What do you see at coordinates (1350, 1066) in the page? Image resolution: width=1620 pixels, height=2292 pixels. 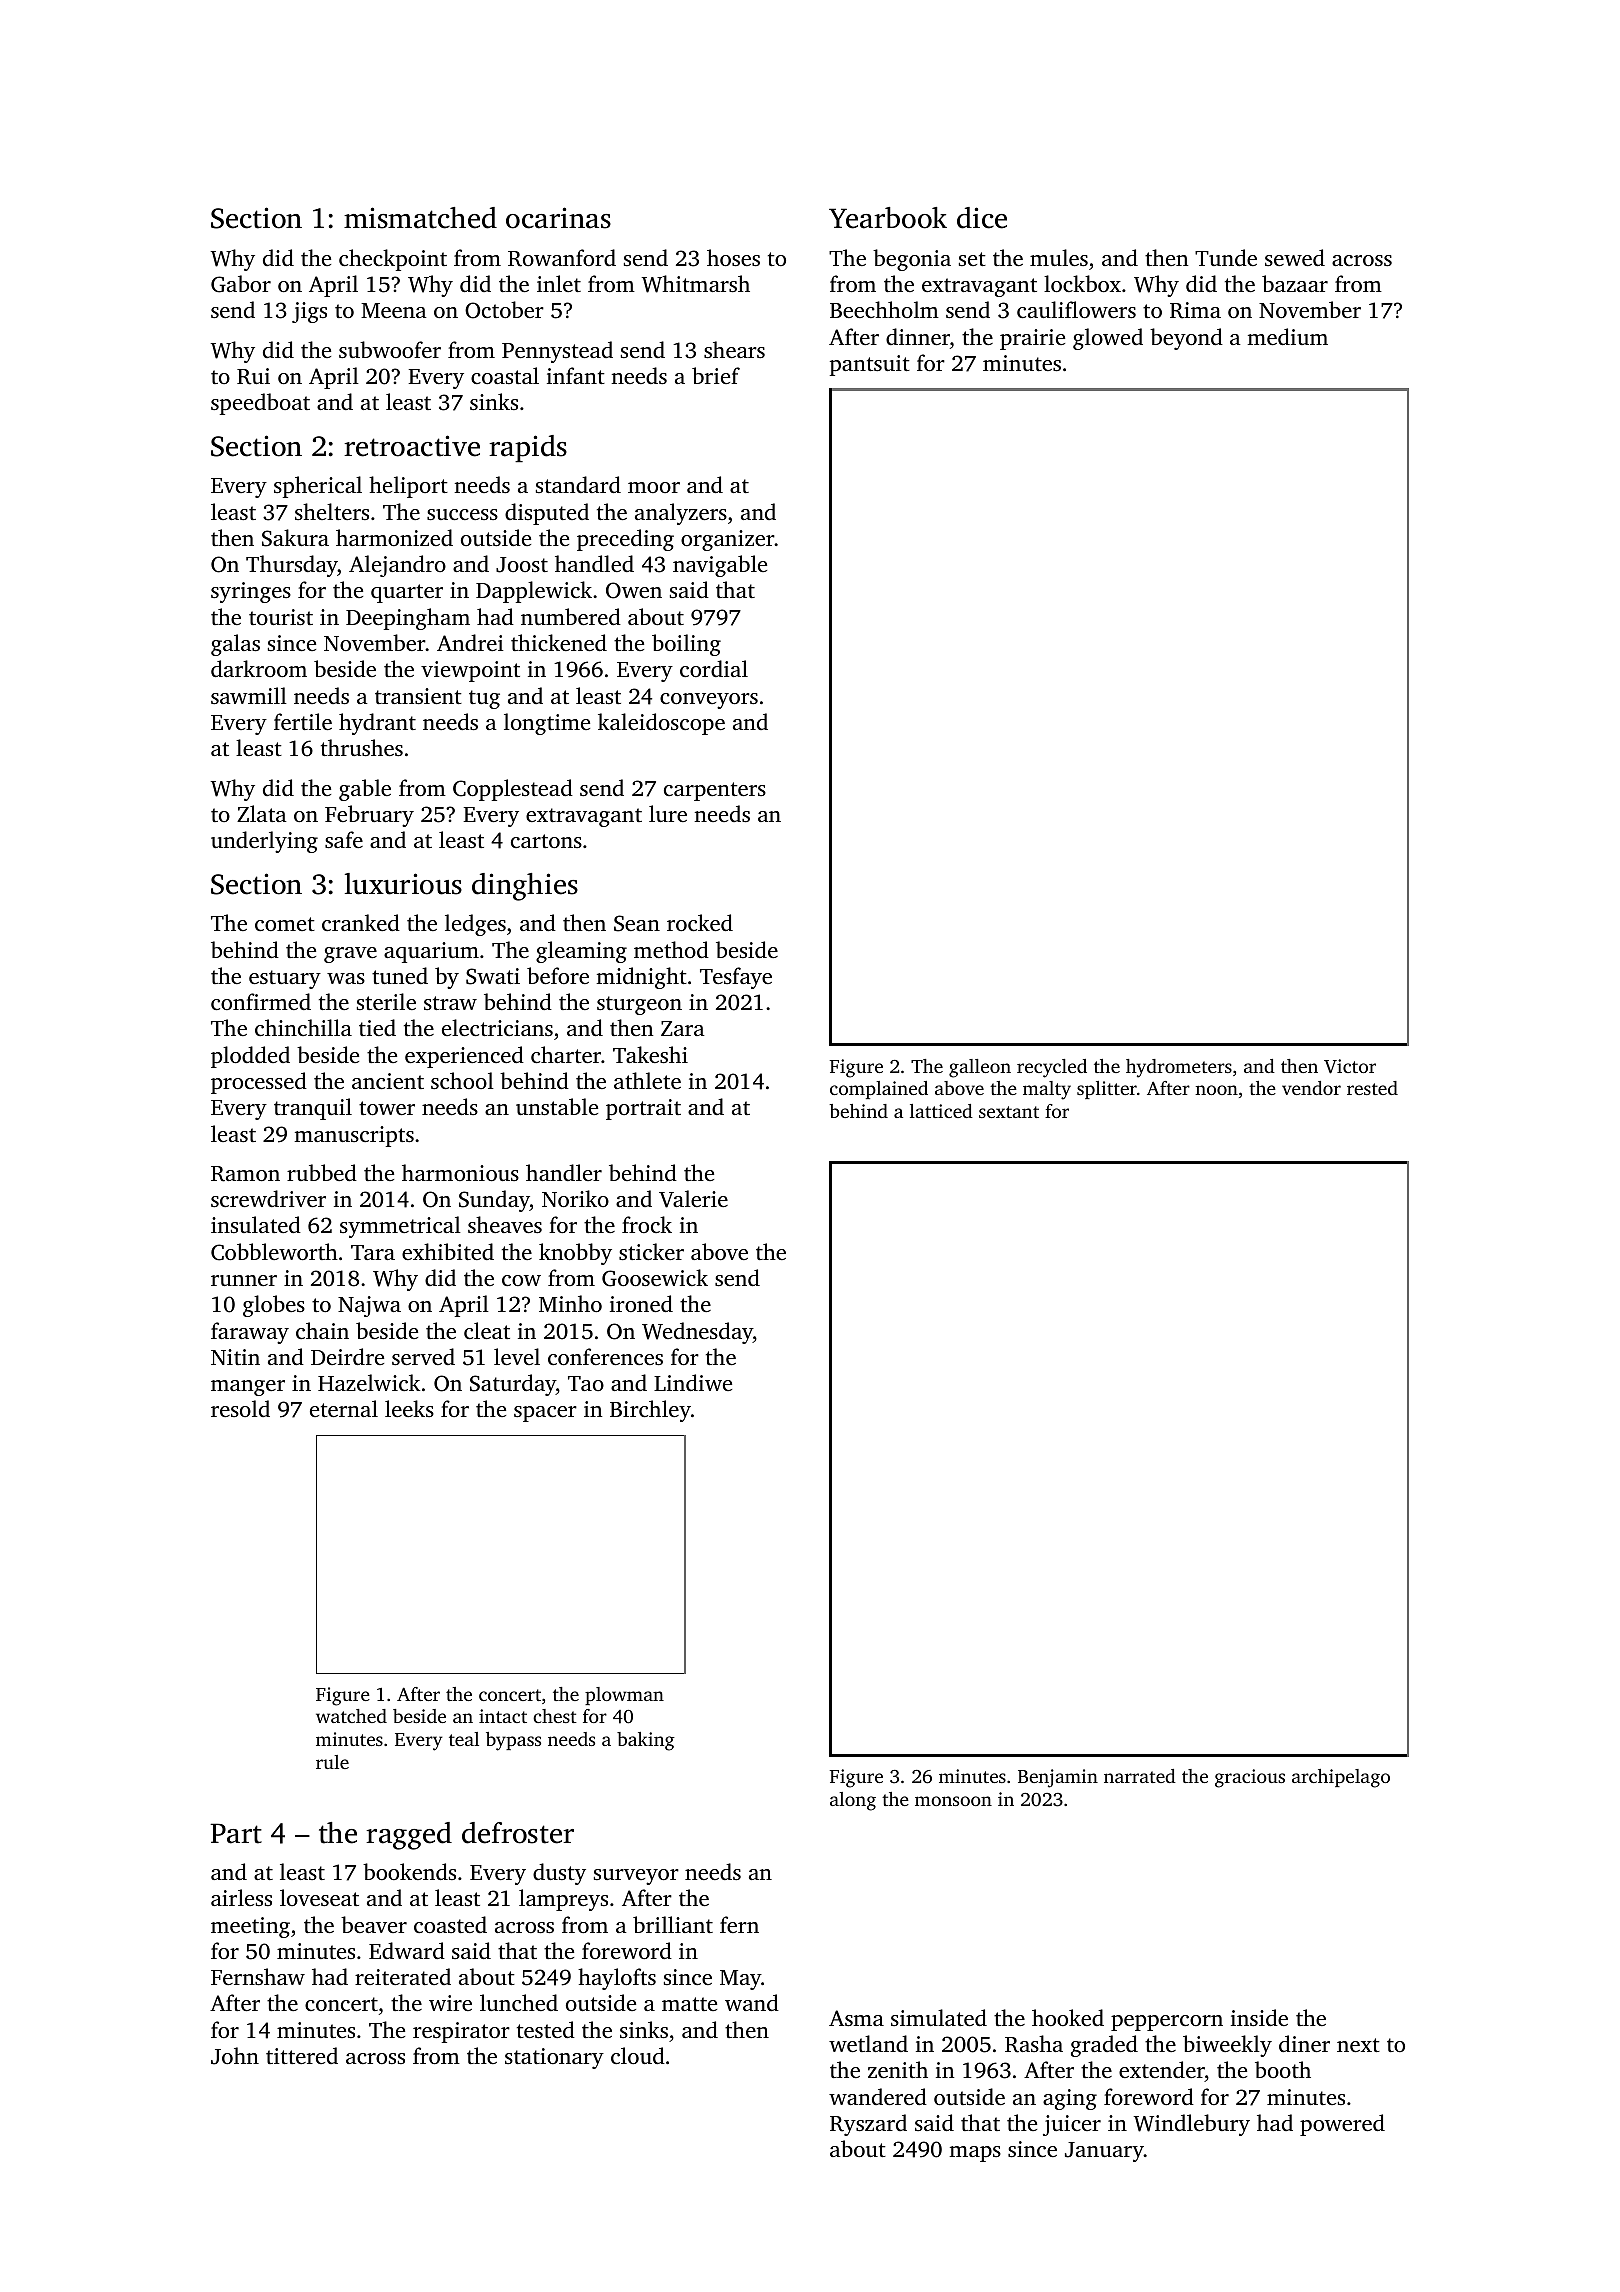 I see `Victor` at bounding box center [1350, 1066].
